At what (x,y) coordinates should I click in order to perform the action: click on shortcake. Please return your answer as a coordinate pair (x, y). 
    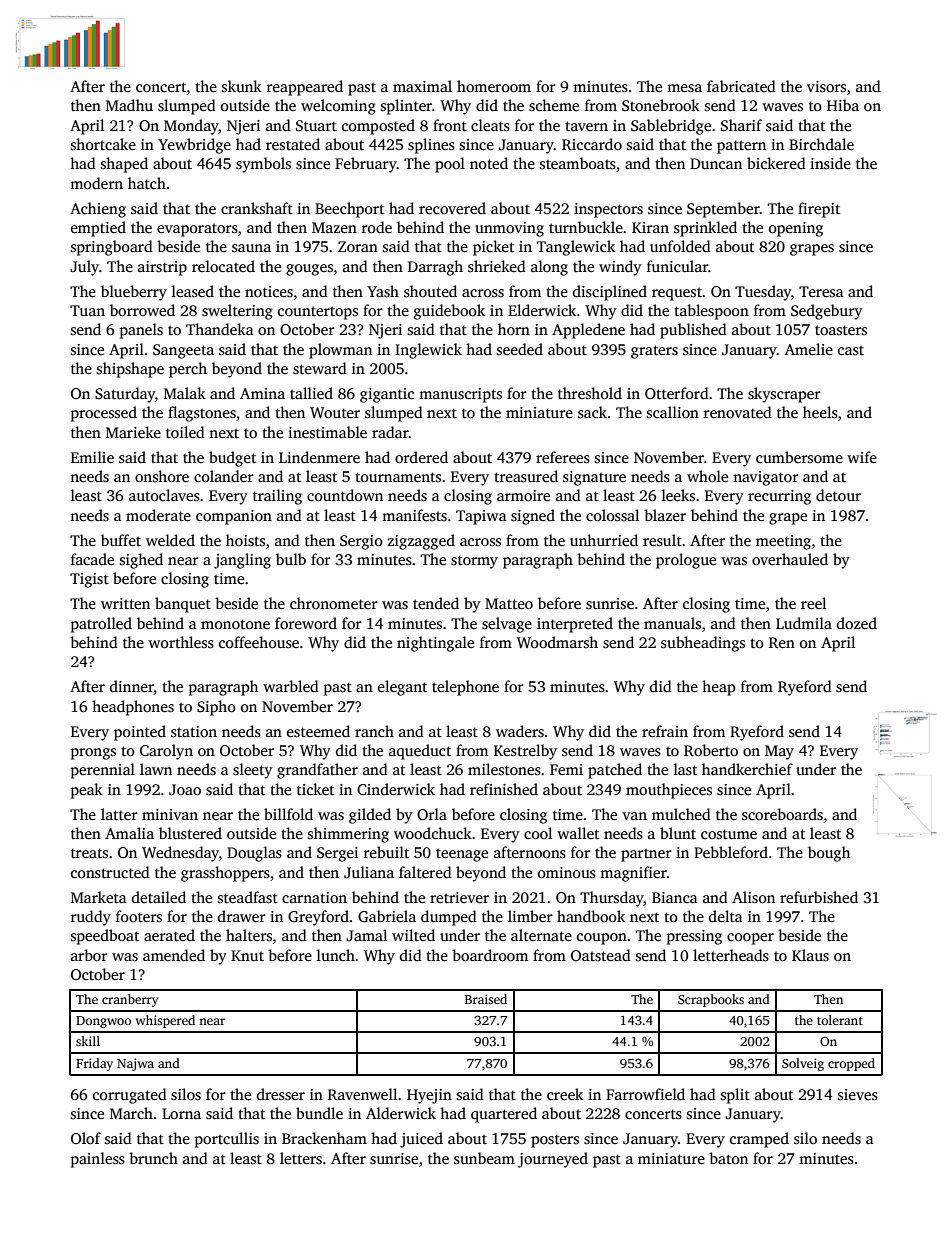
    Looking at the image, I should click on (103, 144).
